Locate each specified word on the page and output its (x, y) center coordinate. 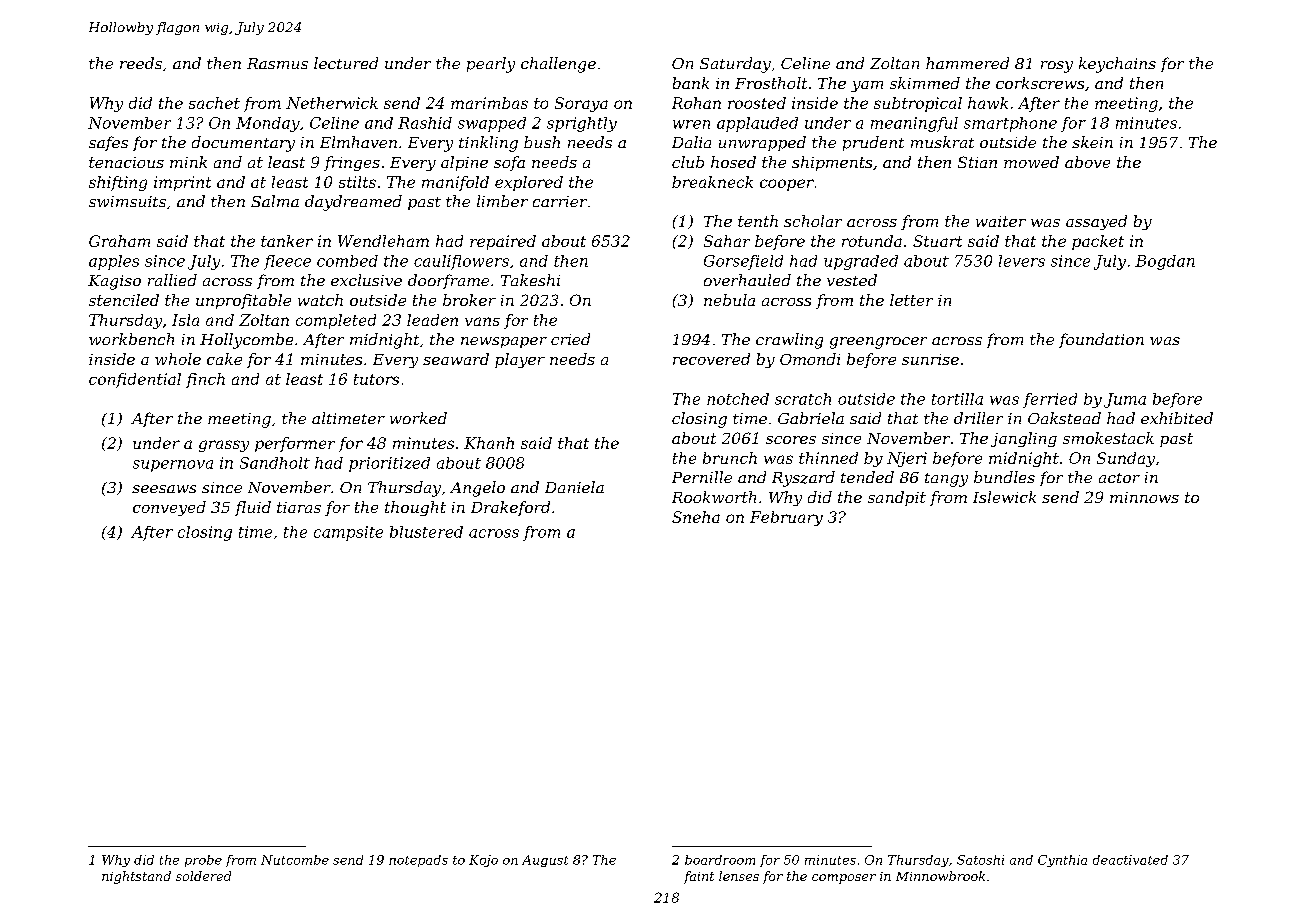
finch (205, 380)
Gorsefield (743, 262)
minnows (1144, 497)
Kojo (483, 861)
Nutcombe (295, 860)
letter (911, 300)
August (545, 861)
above (1087, 162)
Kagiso (114, 282)
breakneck (712, 182)
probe (203, 861)
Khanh (489, 443)
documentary (243, 144)
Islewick (1004, 497)
